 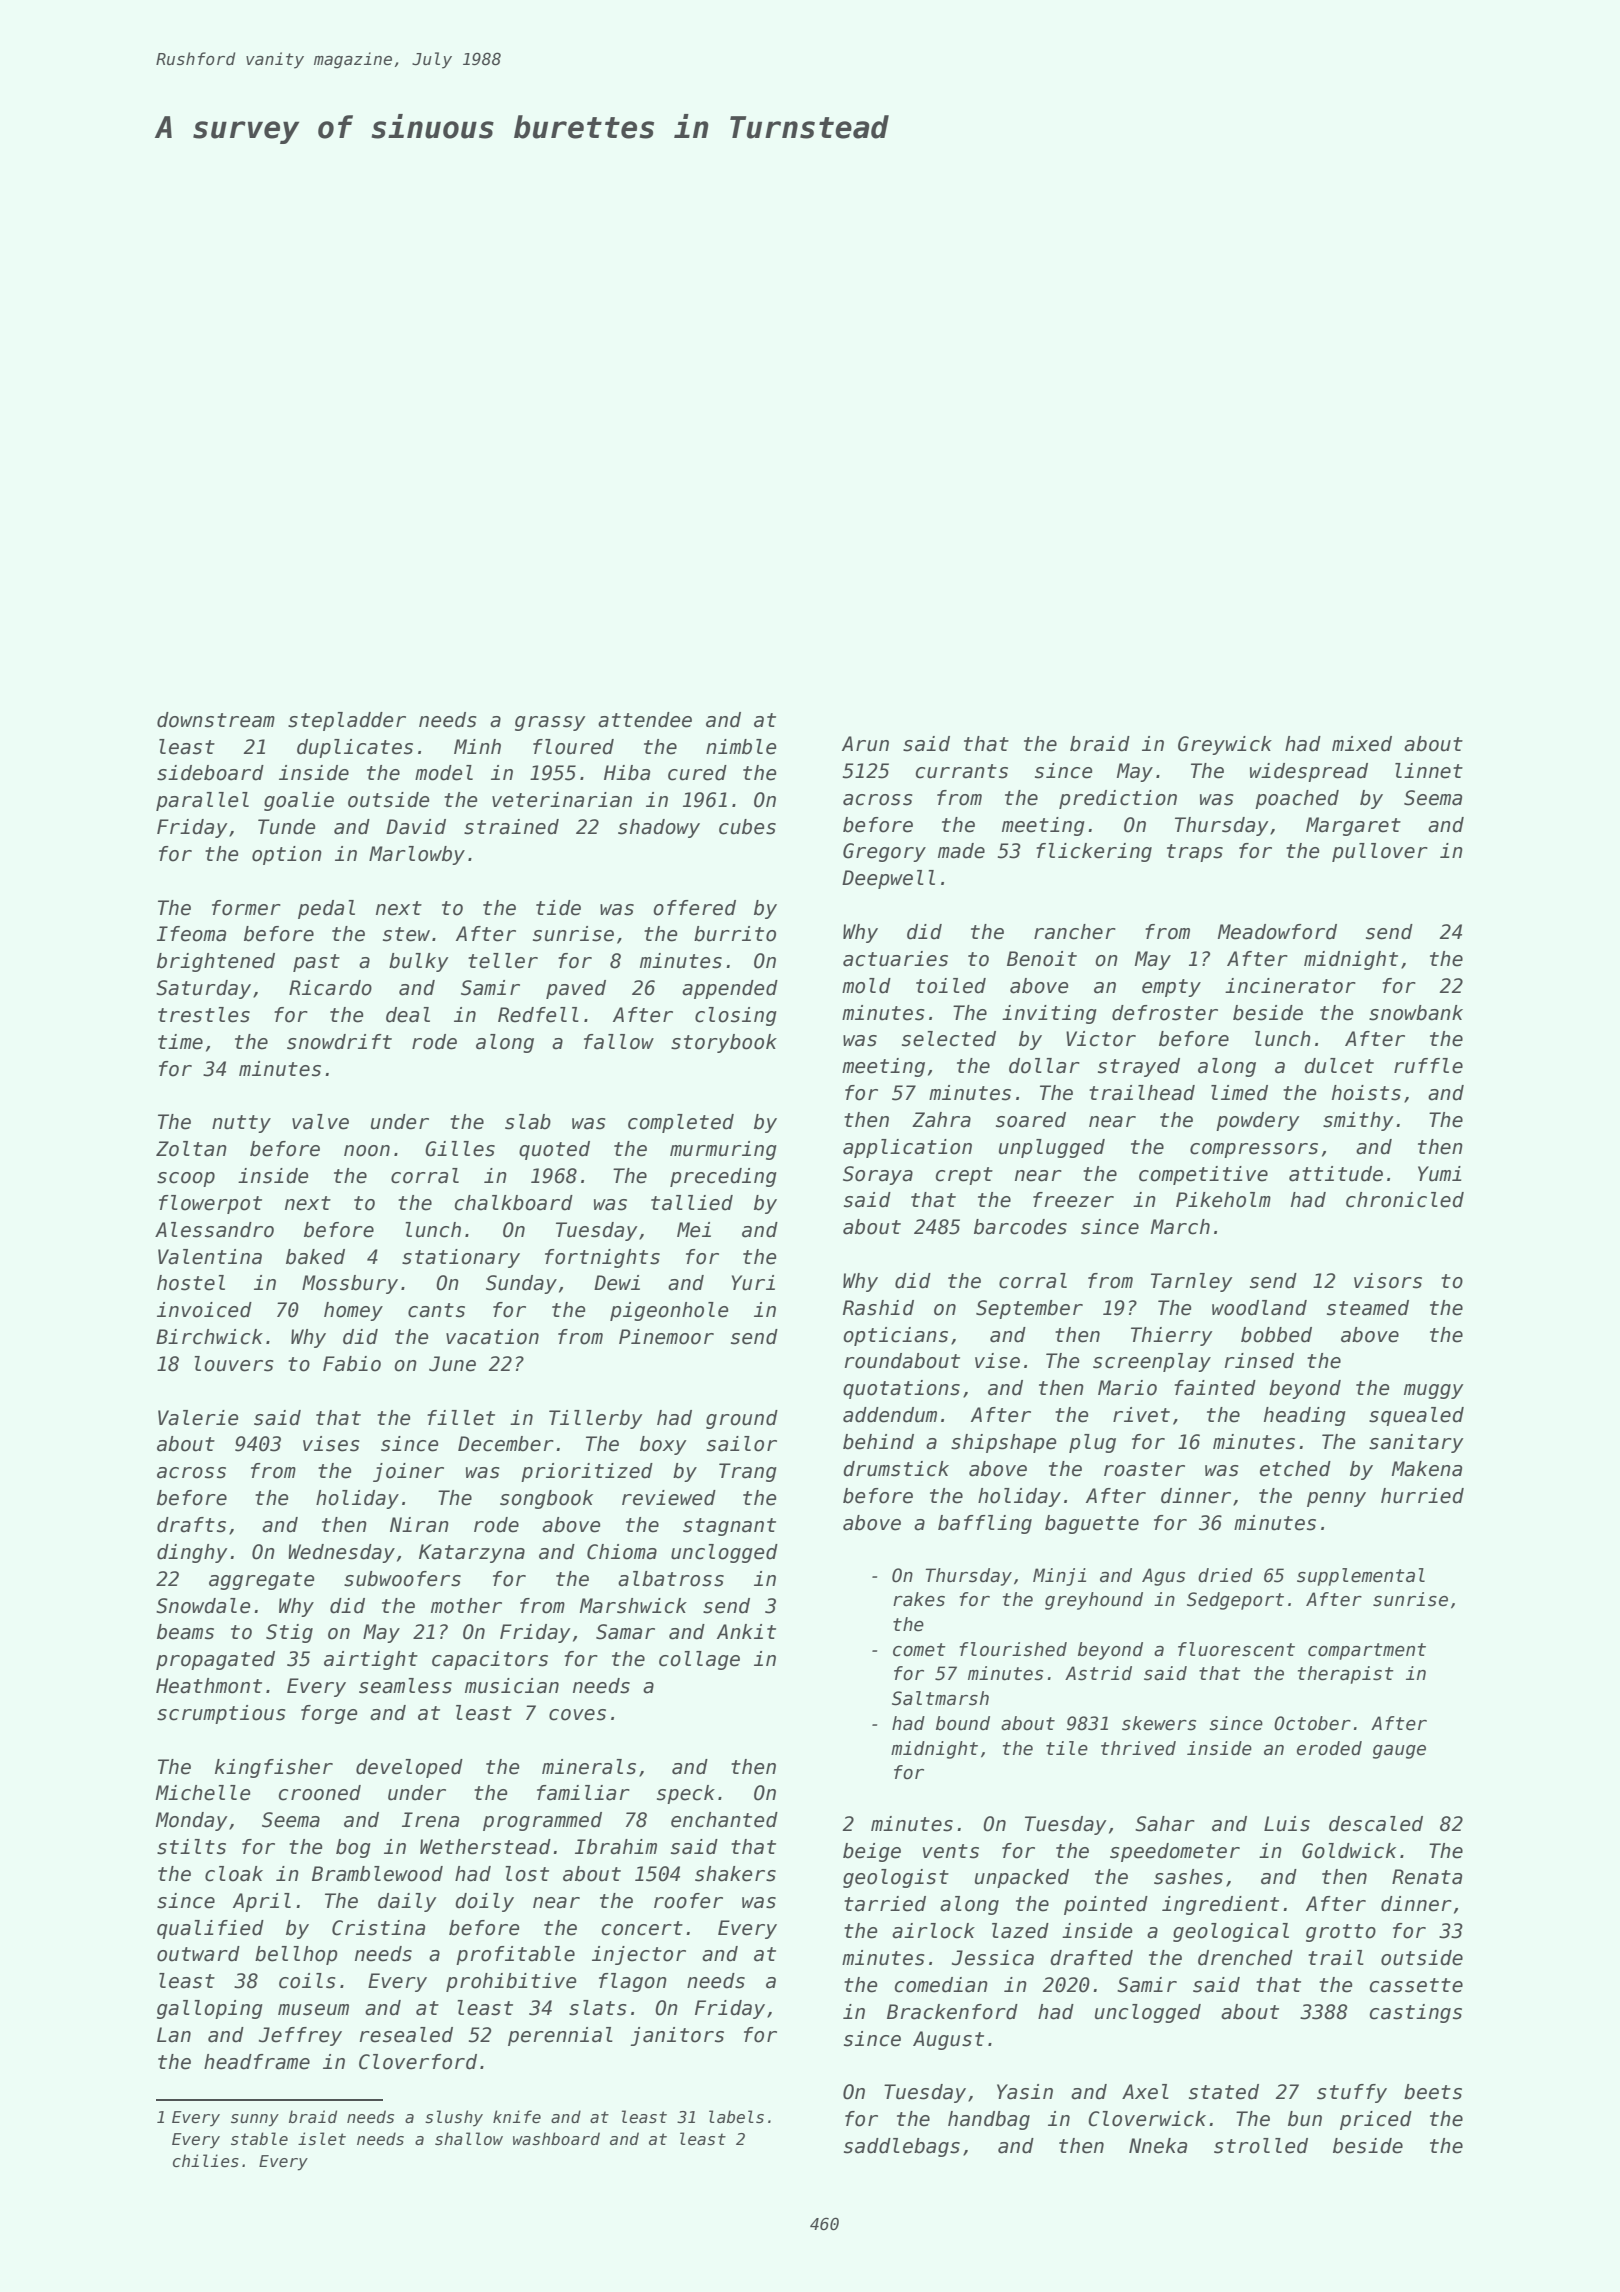 What do you see at coordinates (742, 1419) in the screenshot?
I see `ground` at bounding box center [742, 1419].
